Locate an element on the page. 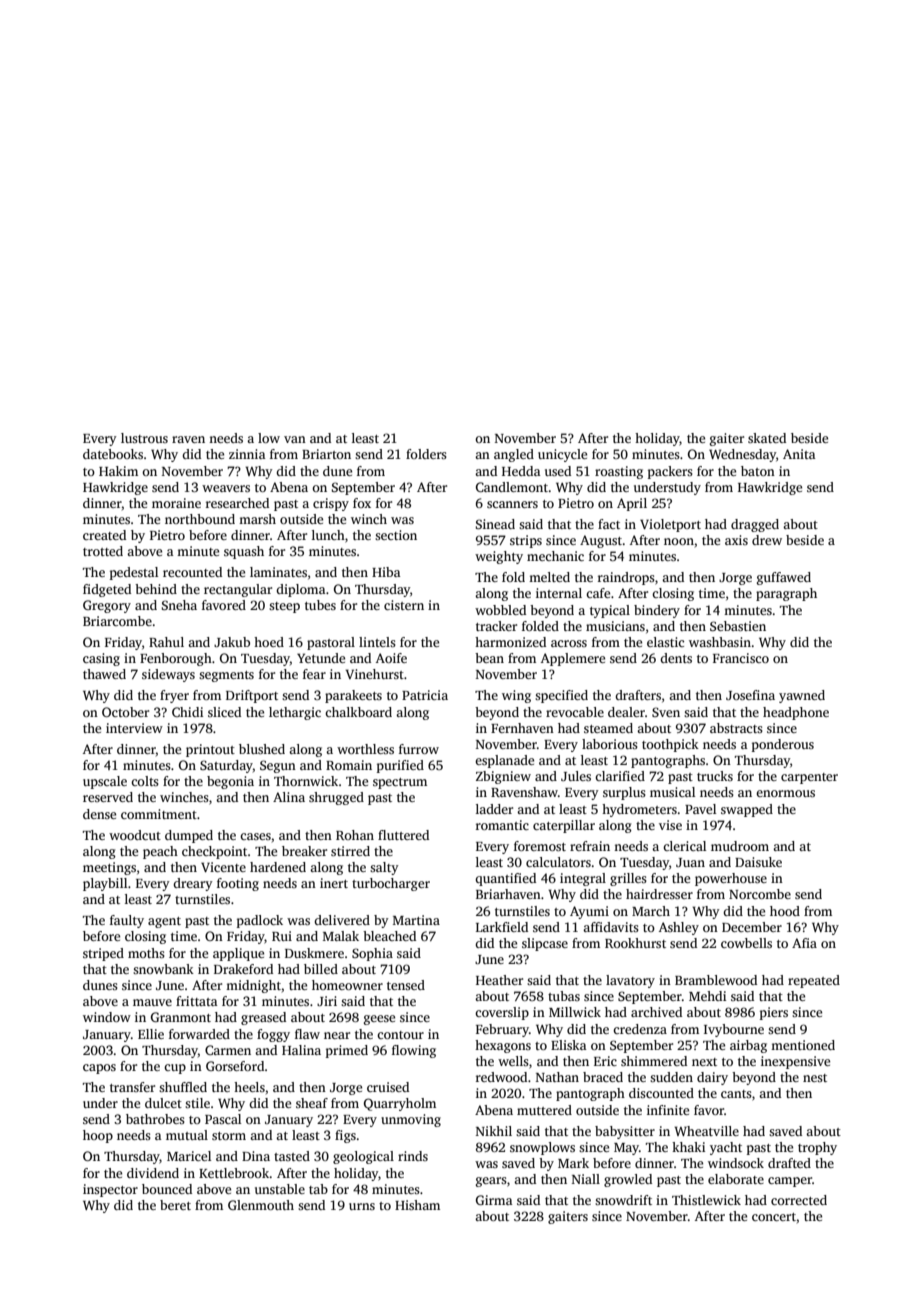  swapped is located at coordinates (747, 810).
